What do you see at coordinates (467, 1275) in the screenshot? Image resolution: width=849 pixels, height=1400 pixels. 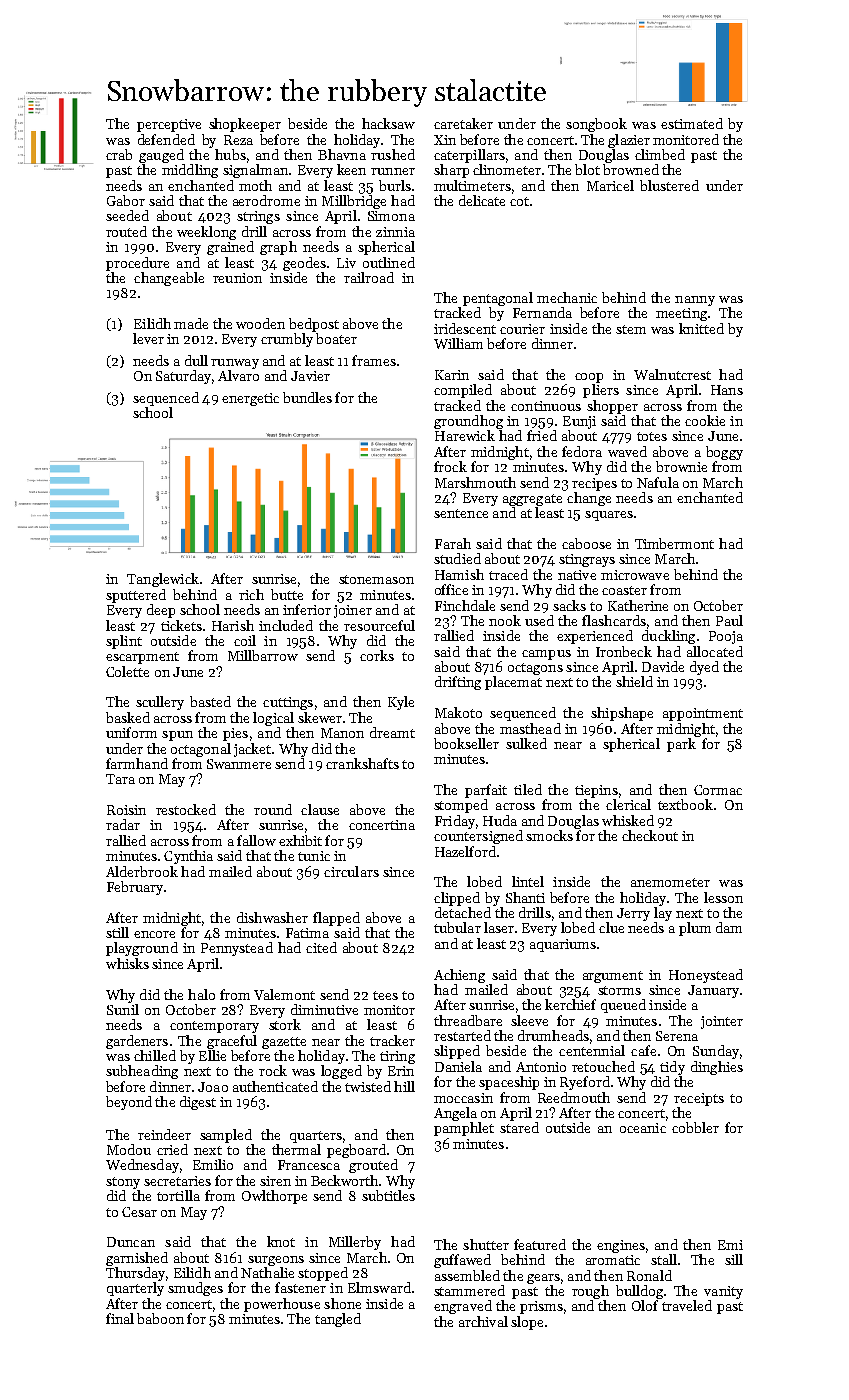 I see `assembled` at bounding box center [467, 1275].
